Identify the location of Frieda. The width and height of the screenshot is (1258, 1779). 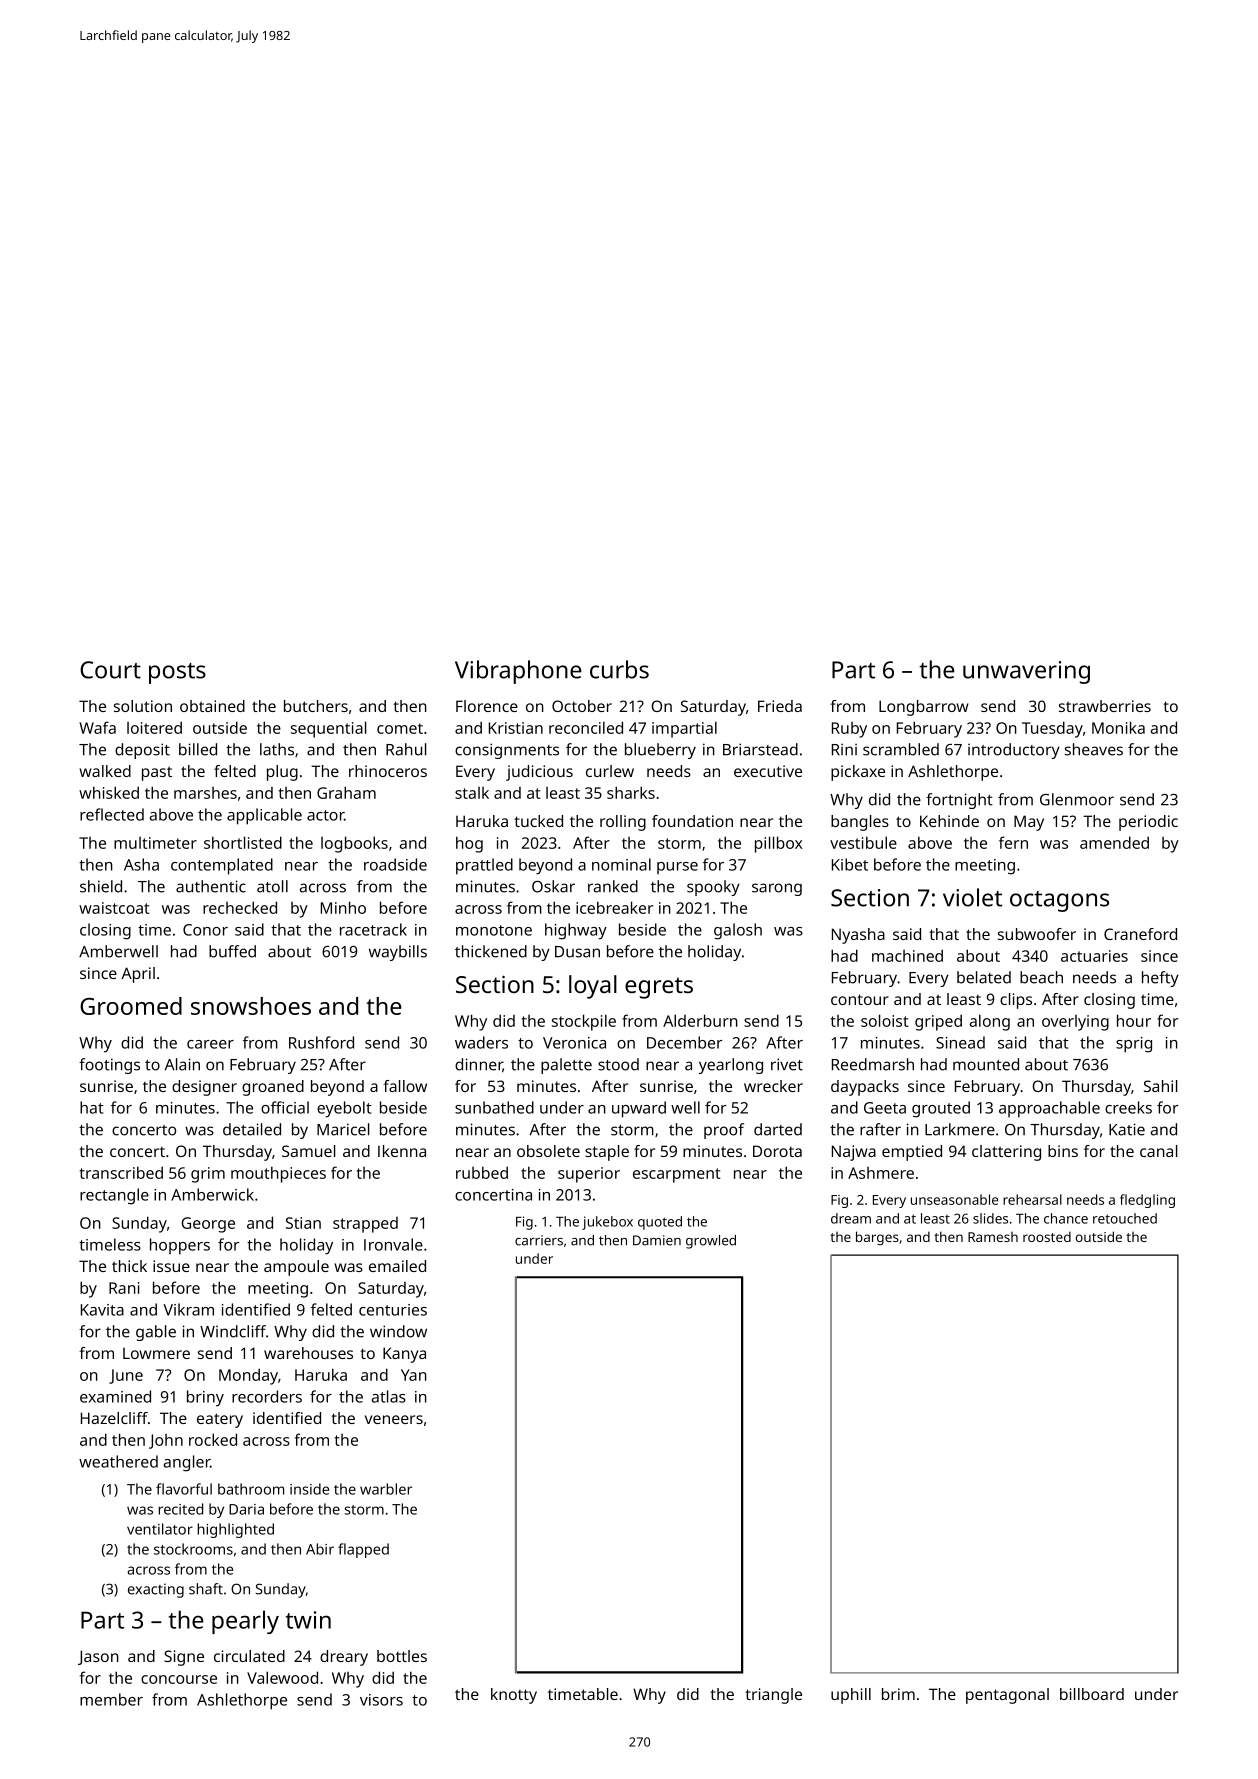
(780, 706).
